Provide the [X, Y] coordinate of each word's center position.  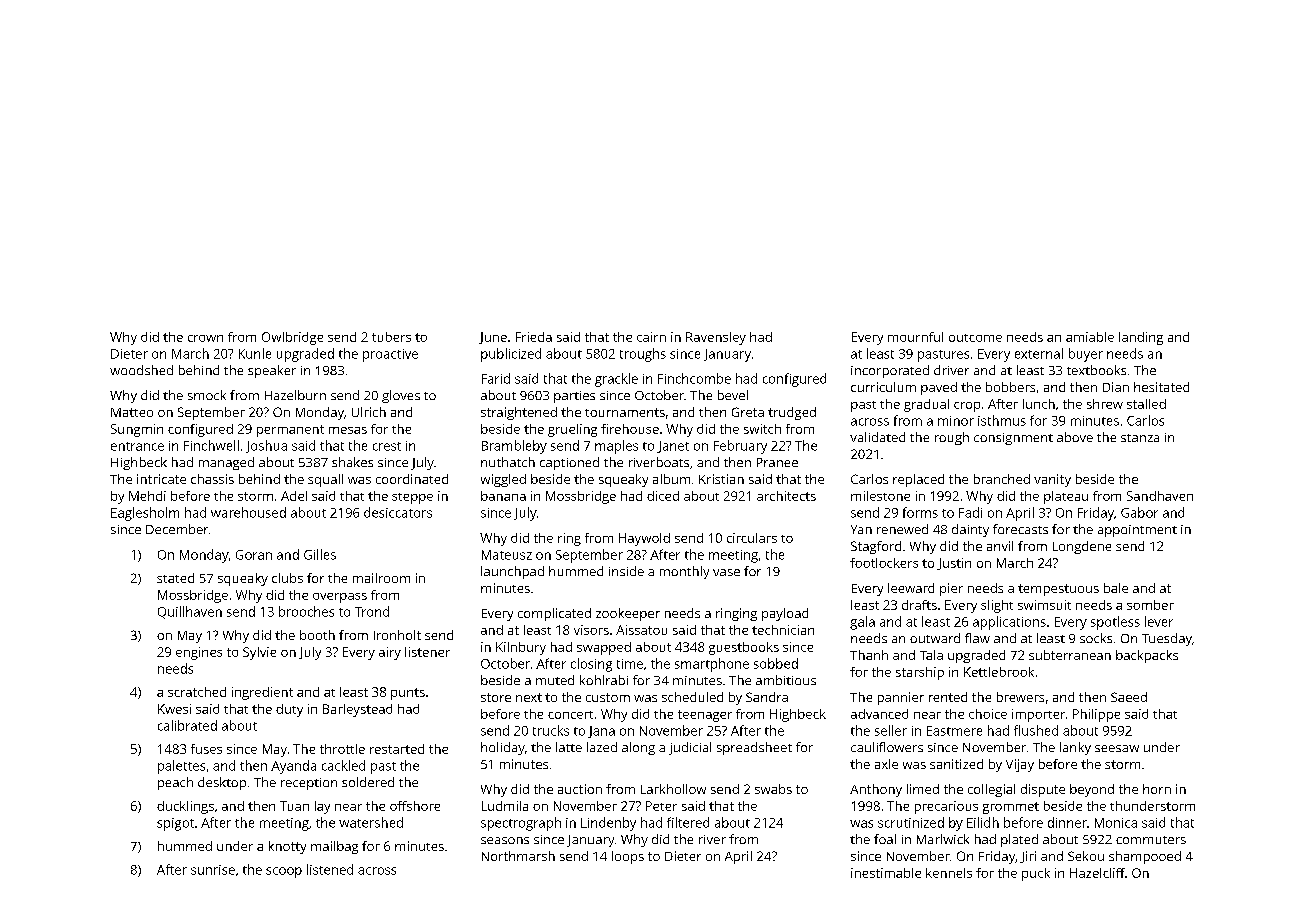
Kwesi [174, 709]
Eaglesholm [145, 514]
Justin [954, 564]
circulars [752, 538]
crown [205, 338]
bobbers [1010, 387]
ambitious [786, 680]
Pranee [777, 462]
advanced [879, 714]
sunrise [213, 870]
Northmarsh [518, 856]
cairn [651, 337]
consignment [1013, 439]
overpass [340, 598]
